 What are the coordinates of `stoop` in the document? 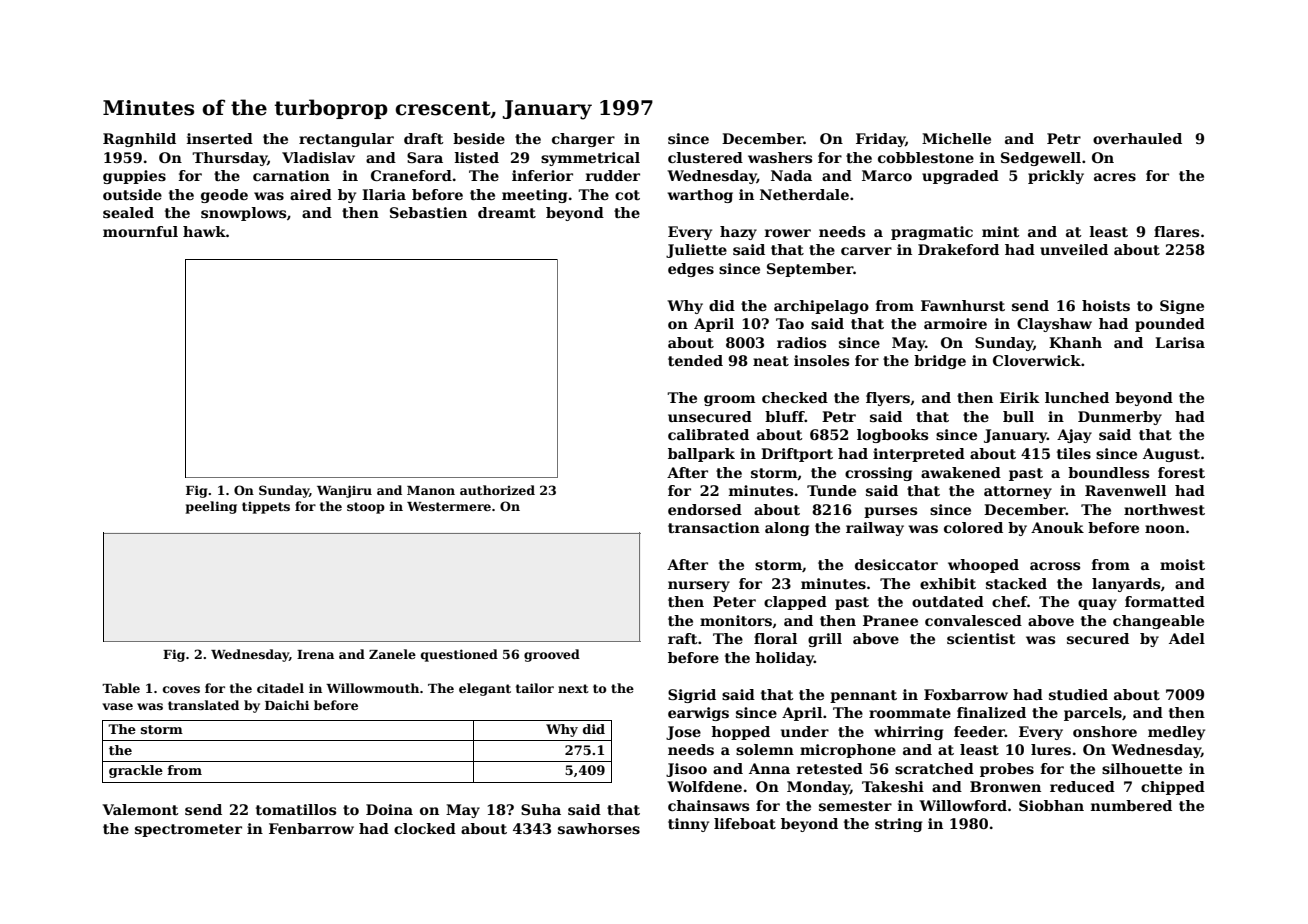 It's located at (366, 508).
